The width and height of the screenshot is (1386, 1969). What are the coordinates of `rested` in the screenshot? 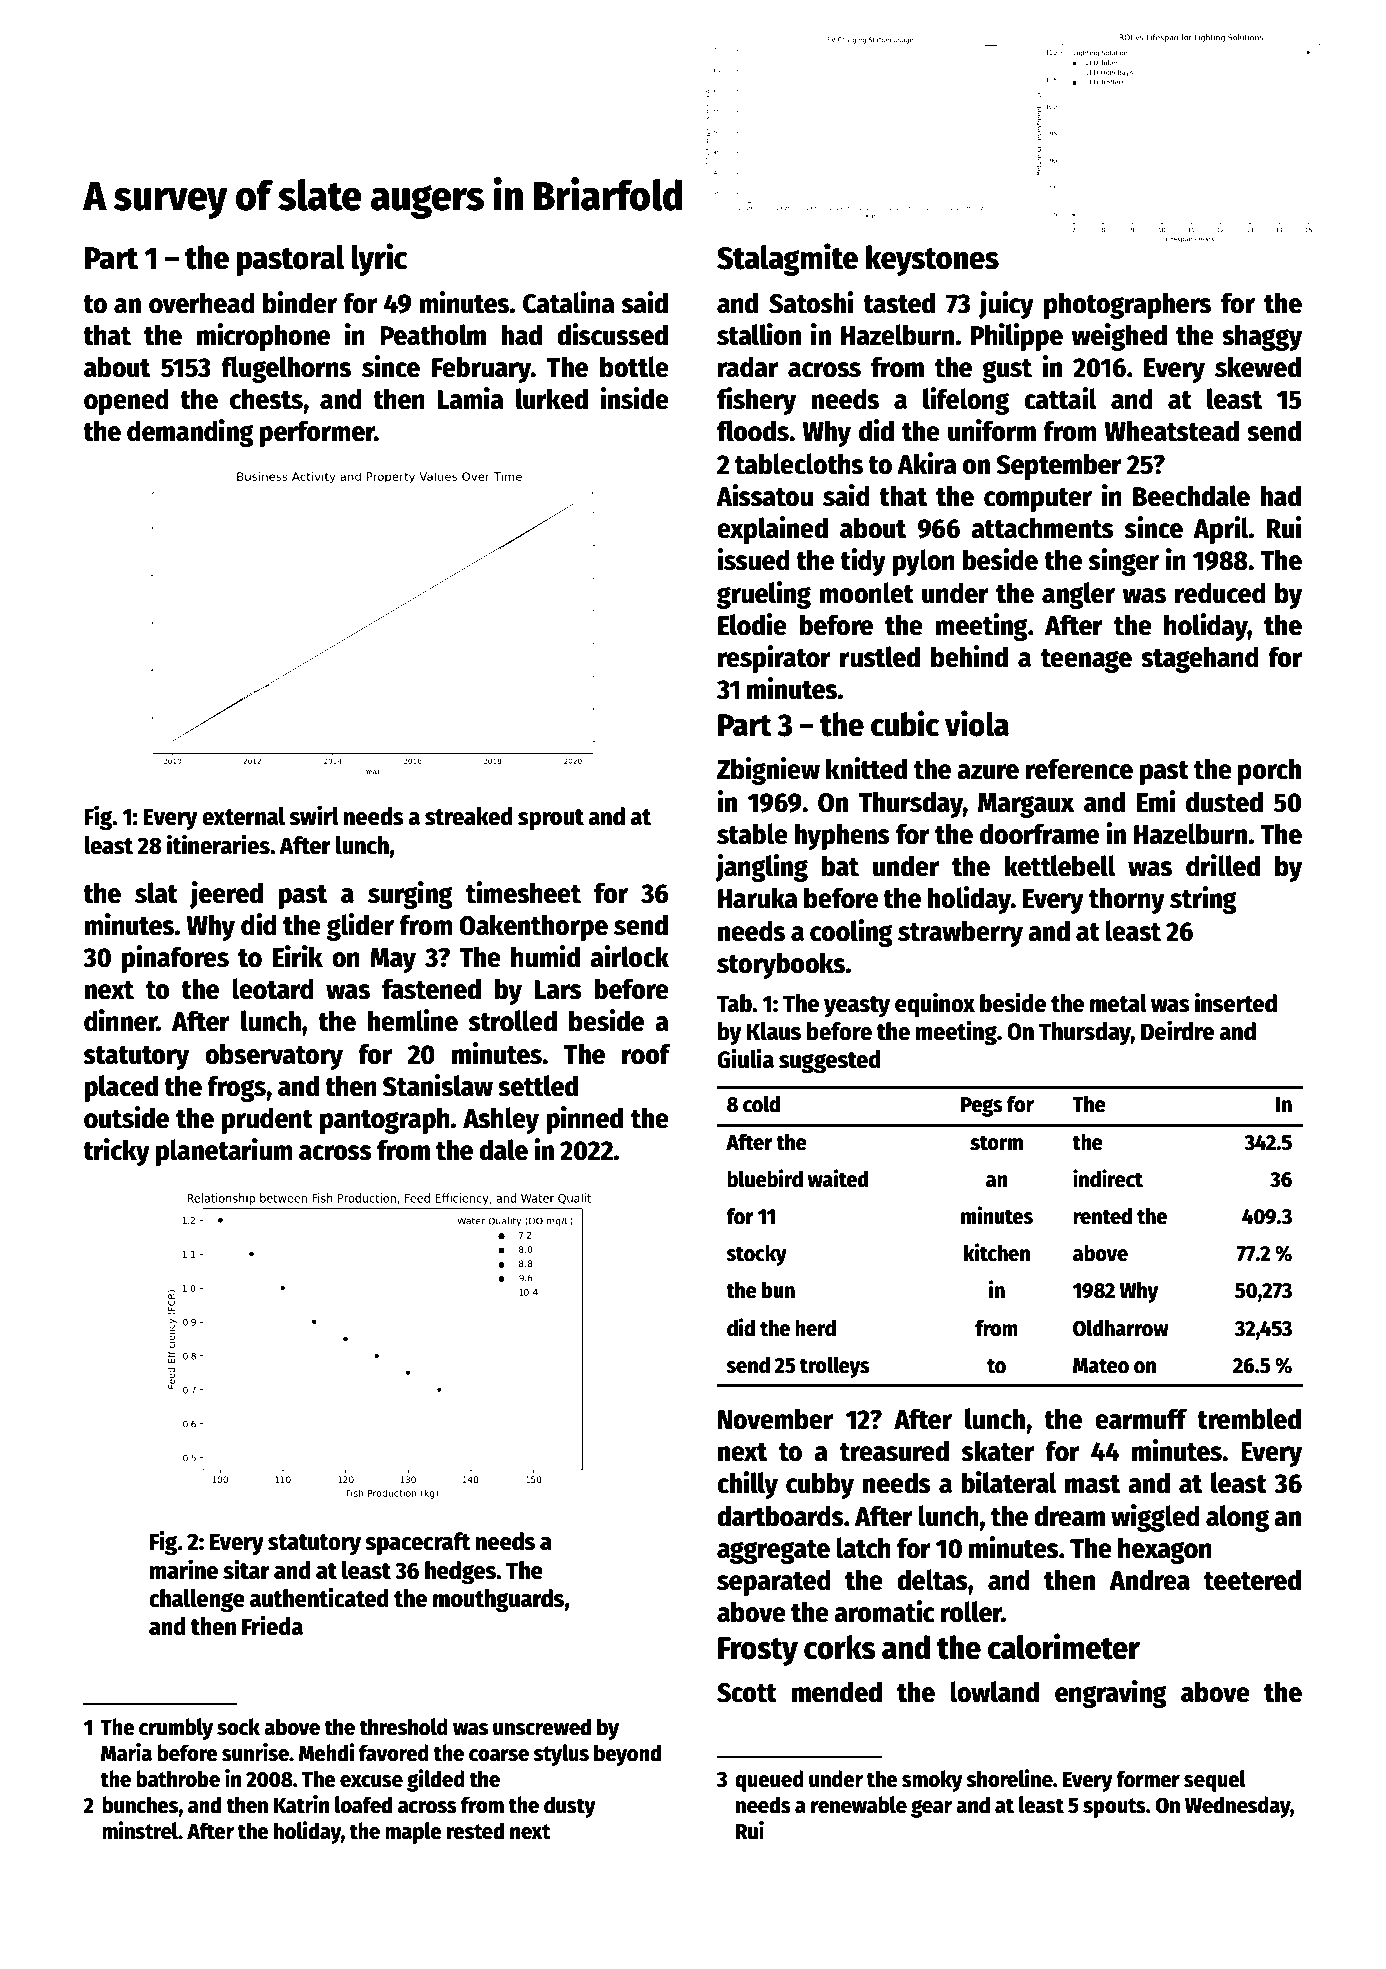 It's located at (475, 1831).
